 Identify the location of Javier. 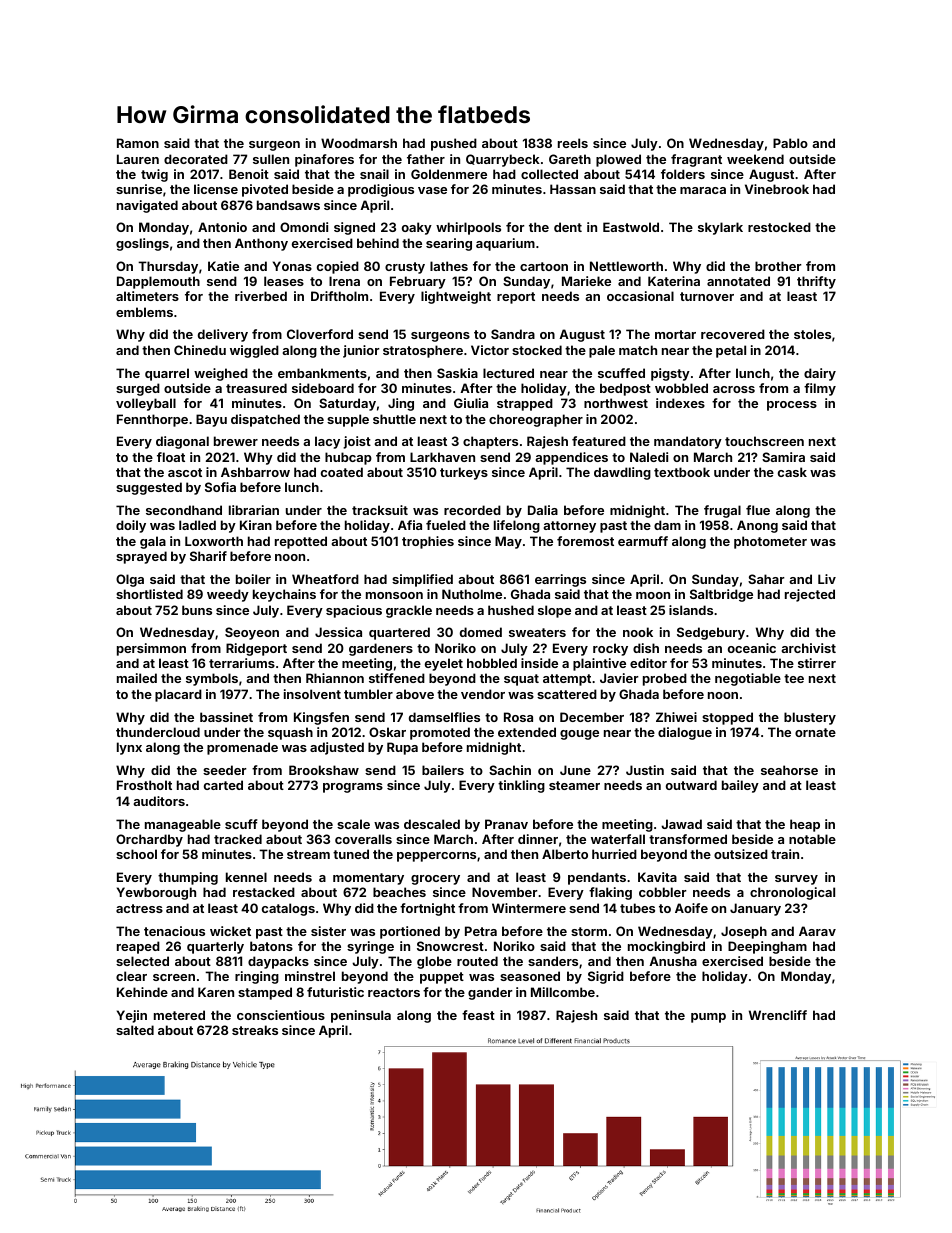
(619, 678).
